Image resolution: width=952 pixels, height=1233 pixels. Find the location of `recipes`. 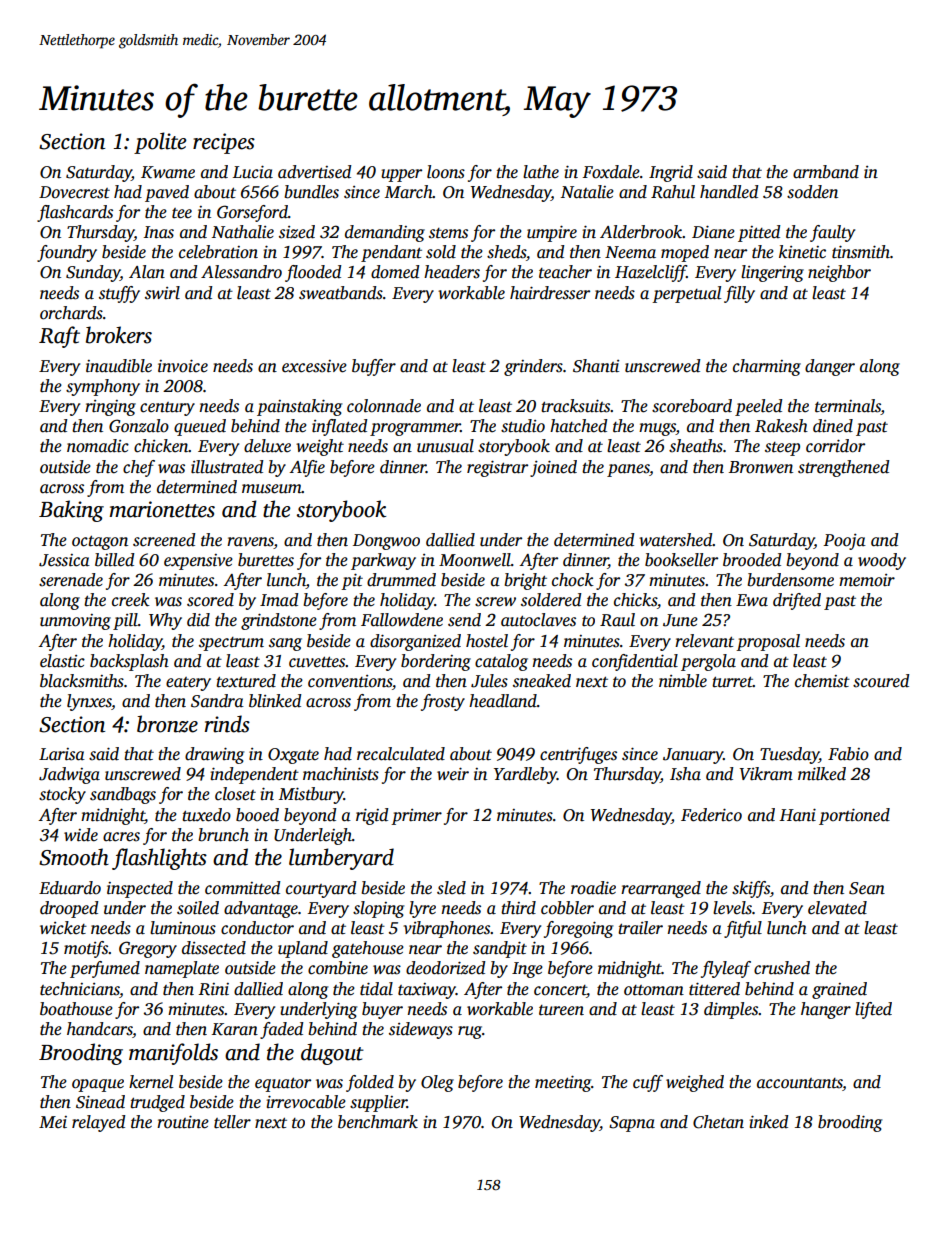

recipes is located at coordinates (224, 143).
